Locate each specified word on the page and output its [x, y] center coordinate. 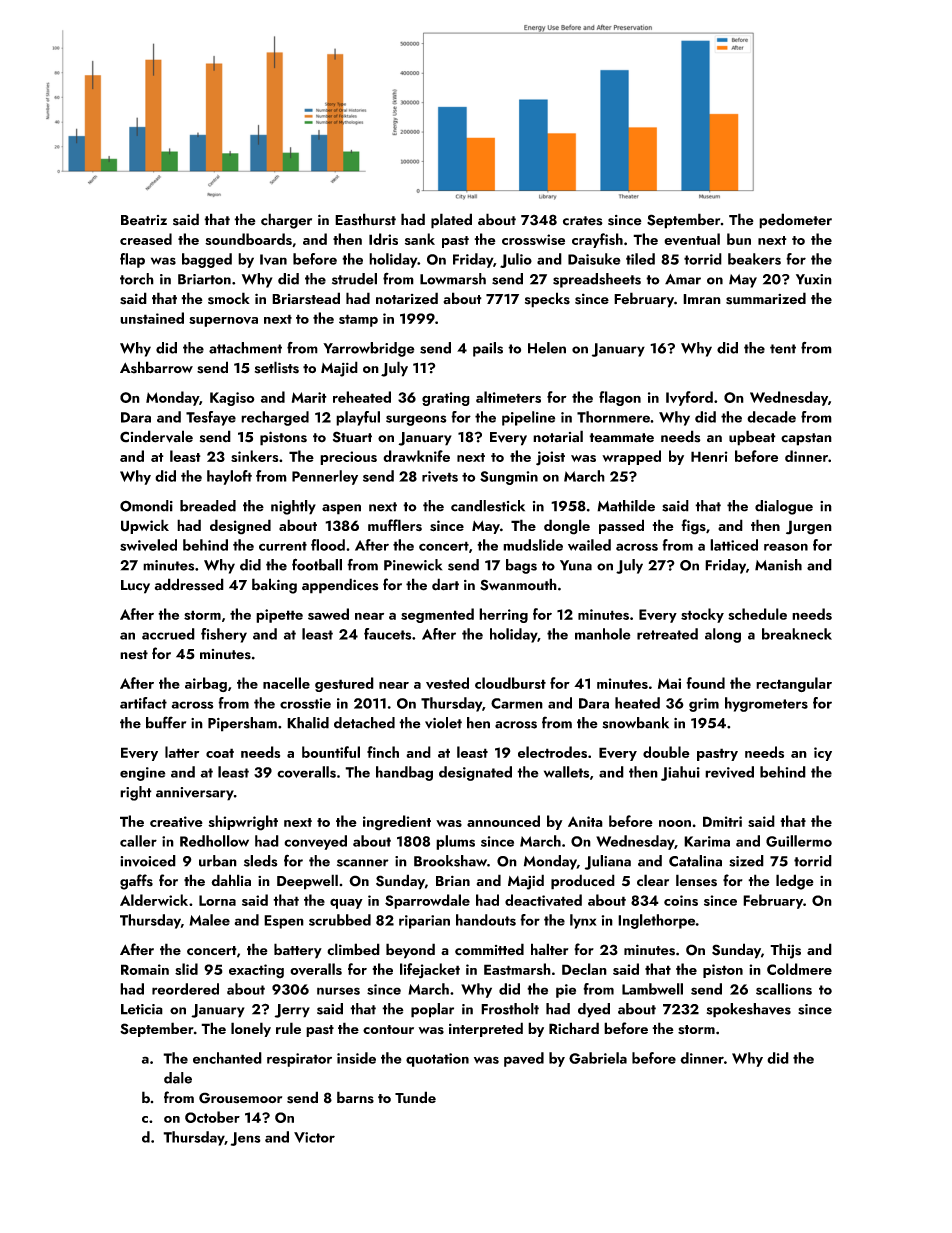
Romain [145, 969]
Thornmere [613, 417]
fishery [224, 635]
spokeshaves [748, 1010]
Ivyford [689, 398]
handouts [486, 920]
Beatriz [144, 220]
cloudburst [510, 683]
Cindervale [156, 436]
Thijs [785, 951]
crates [583, 221]
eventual [692, 239]
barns [355, 1097]
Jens [246, 1139]
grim [704, 705]
